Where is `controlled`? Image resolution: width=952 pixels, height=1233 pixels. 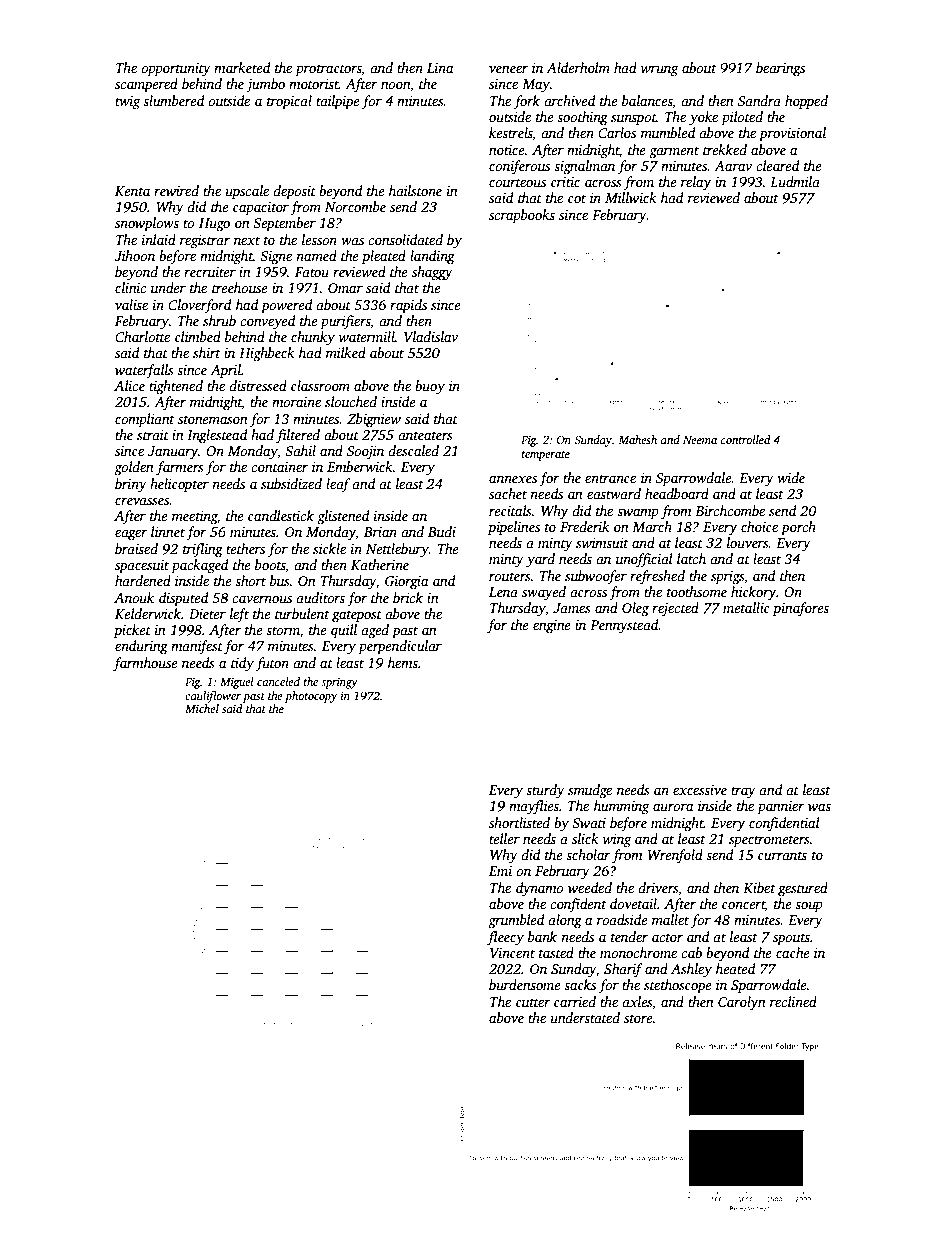 controlled is located at coordinates (746, 439).
